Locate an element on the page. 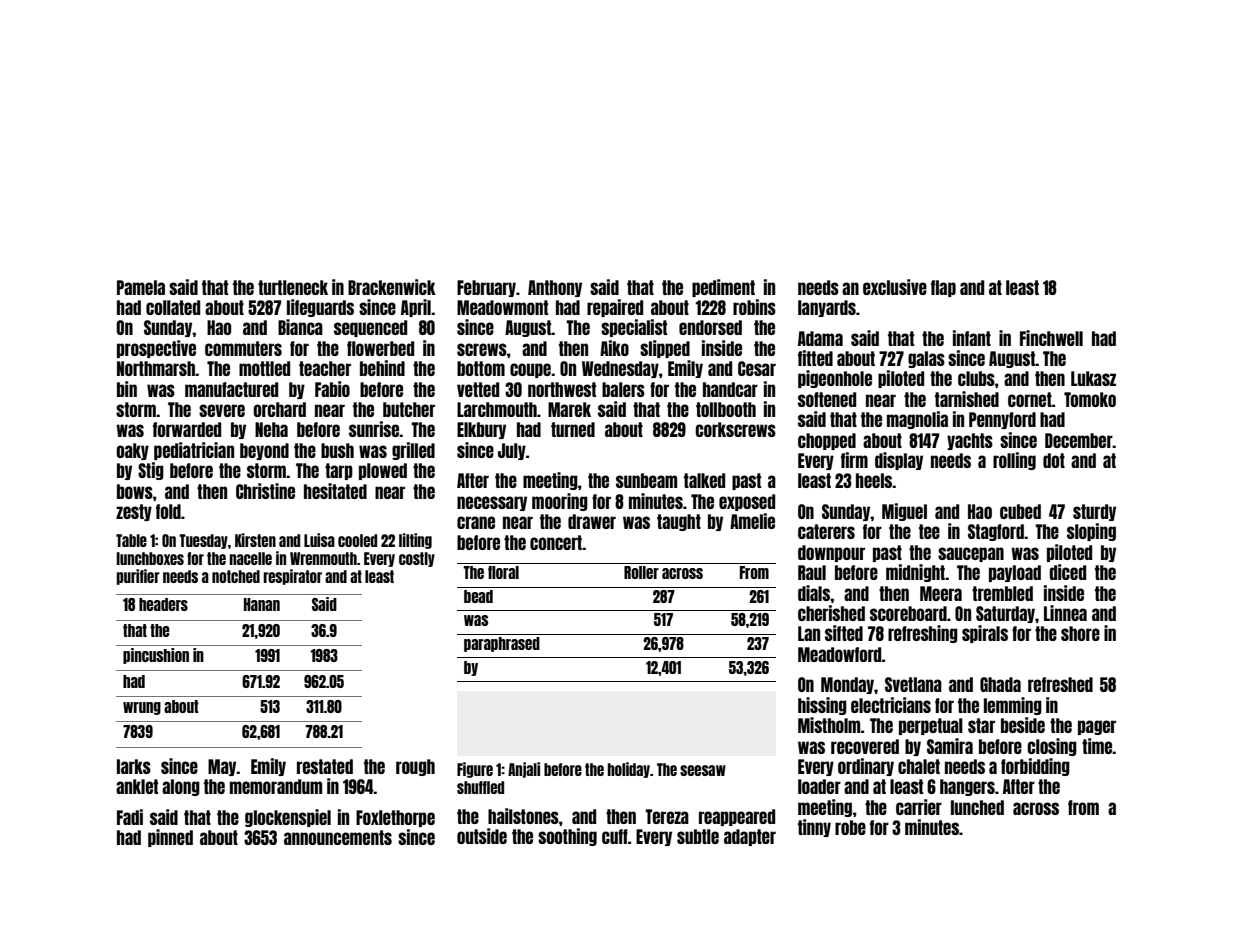 Image resolution: width=1233 pixels, height=952 pixels. concert is located at coordinates (556, 542).
